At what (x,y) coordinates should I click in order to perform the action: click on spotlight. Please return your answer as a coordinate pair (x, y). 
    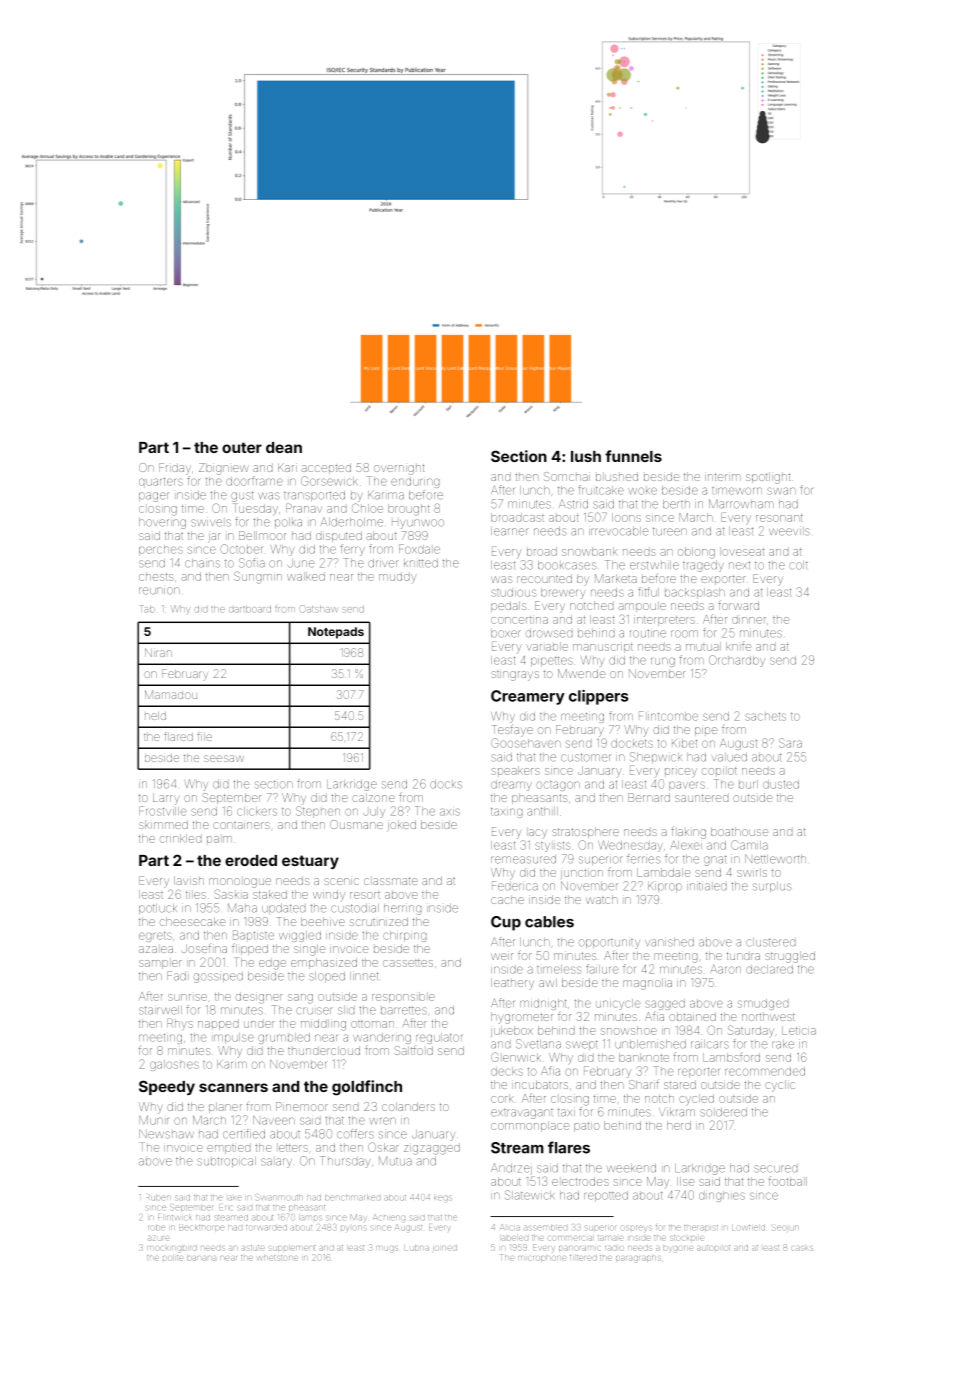
    Looking at the image, I should click on (768, 478).
